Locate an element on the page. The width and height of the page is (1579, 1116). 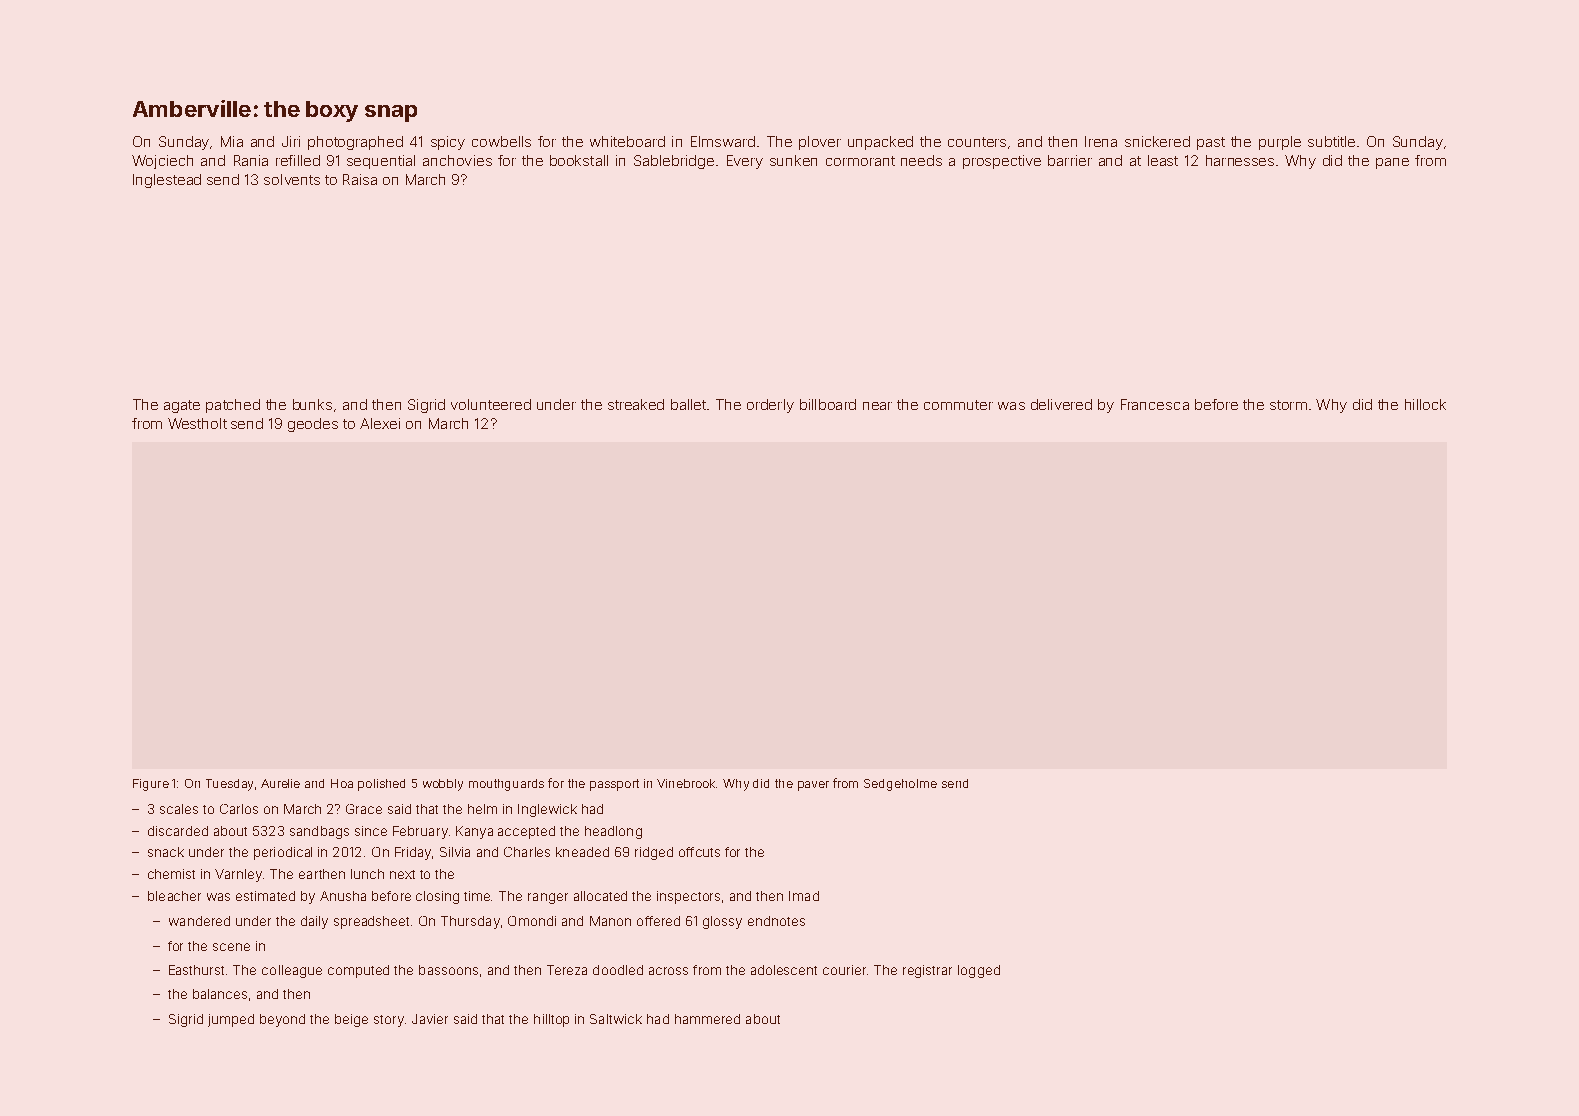
near is located at coordinates (877, 406).
